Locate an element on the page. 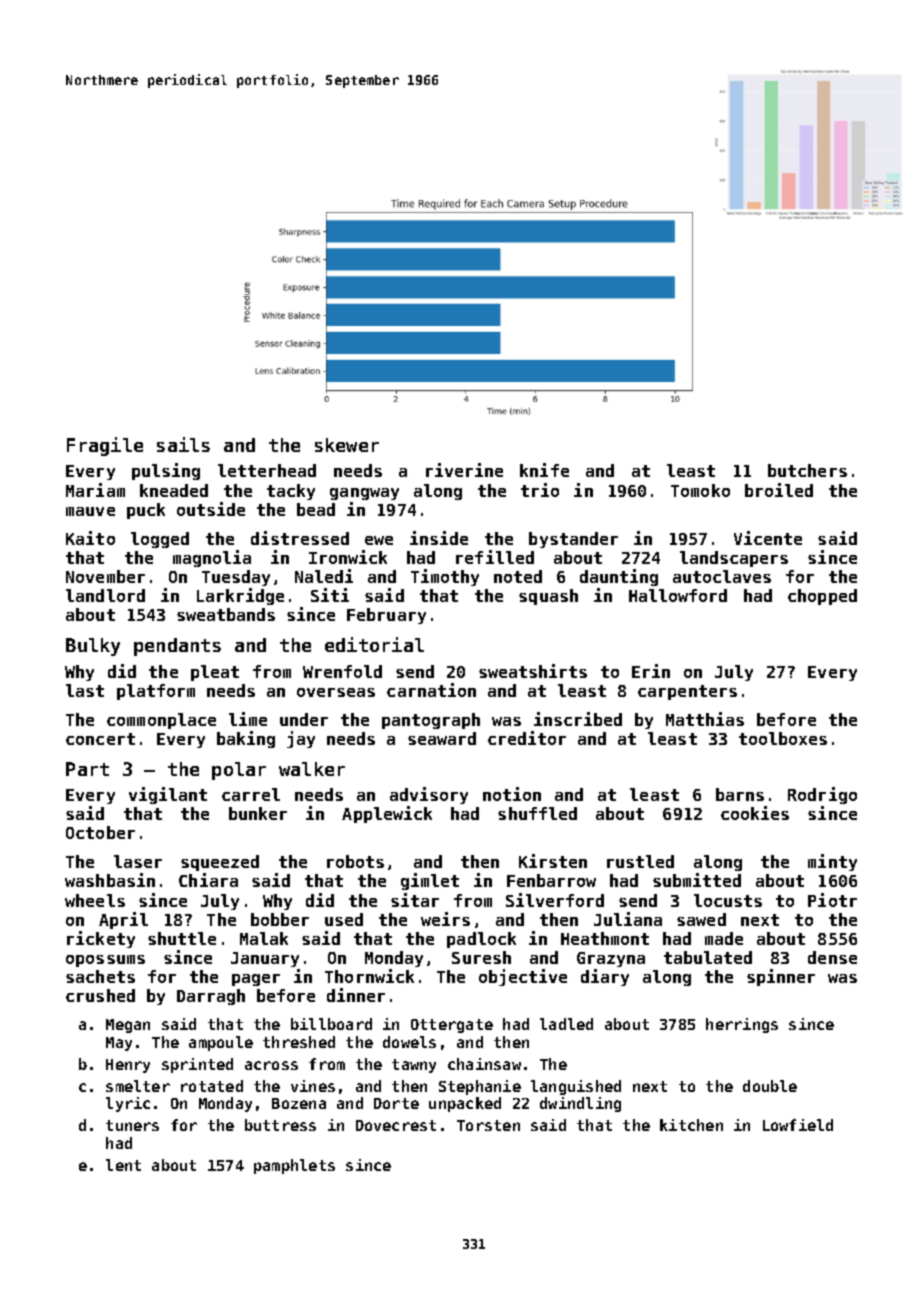 The image size is (924, 1314). Lowfield is located at coordinates (798, 1125).
